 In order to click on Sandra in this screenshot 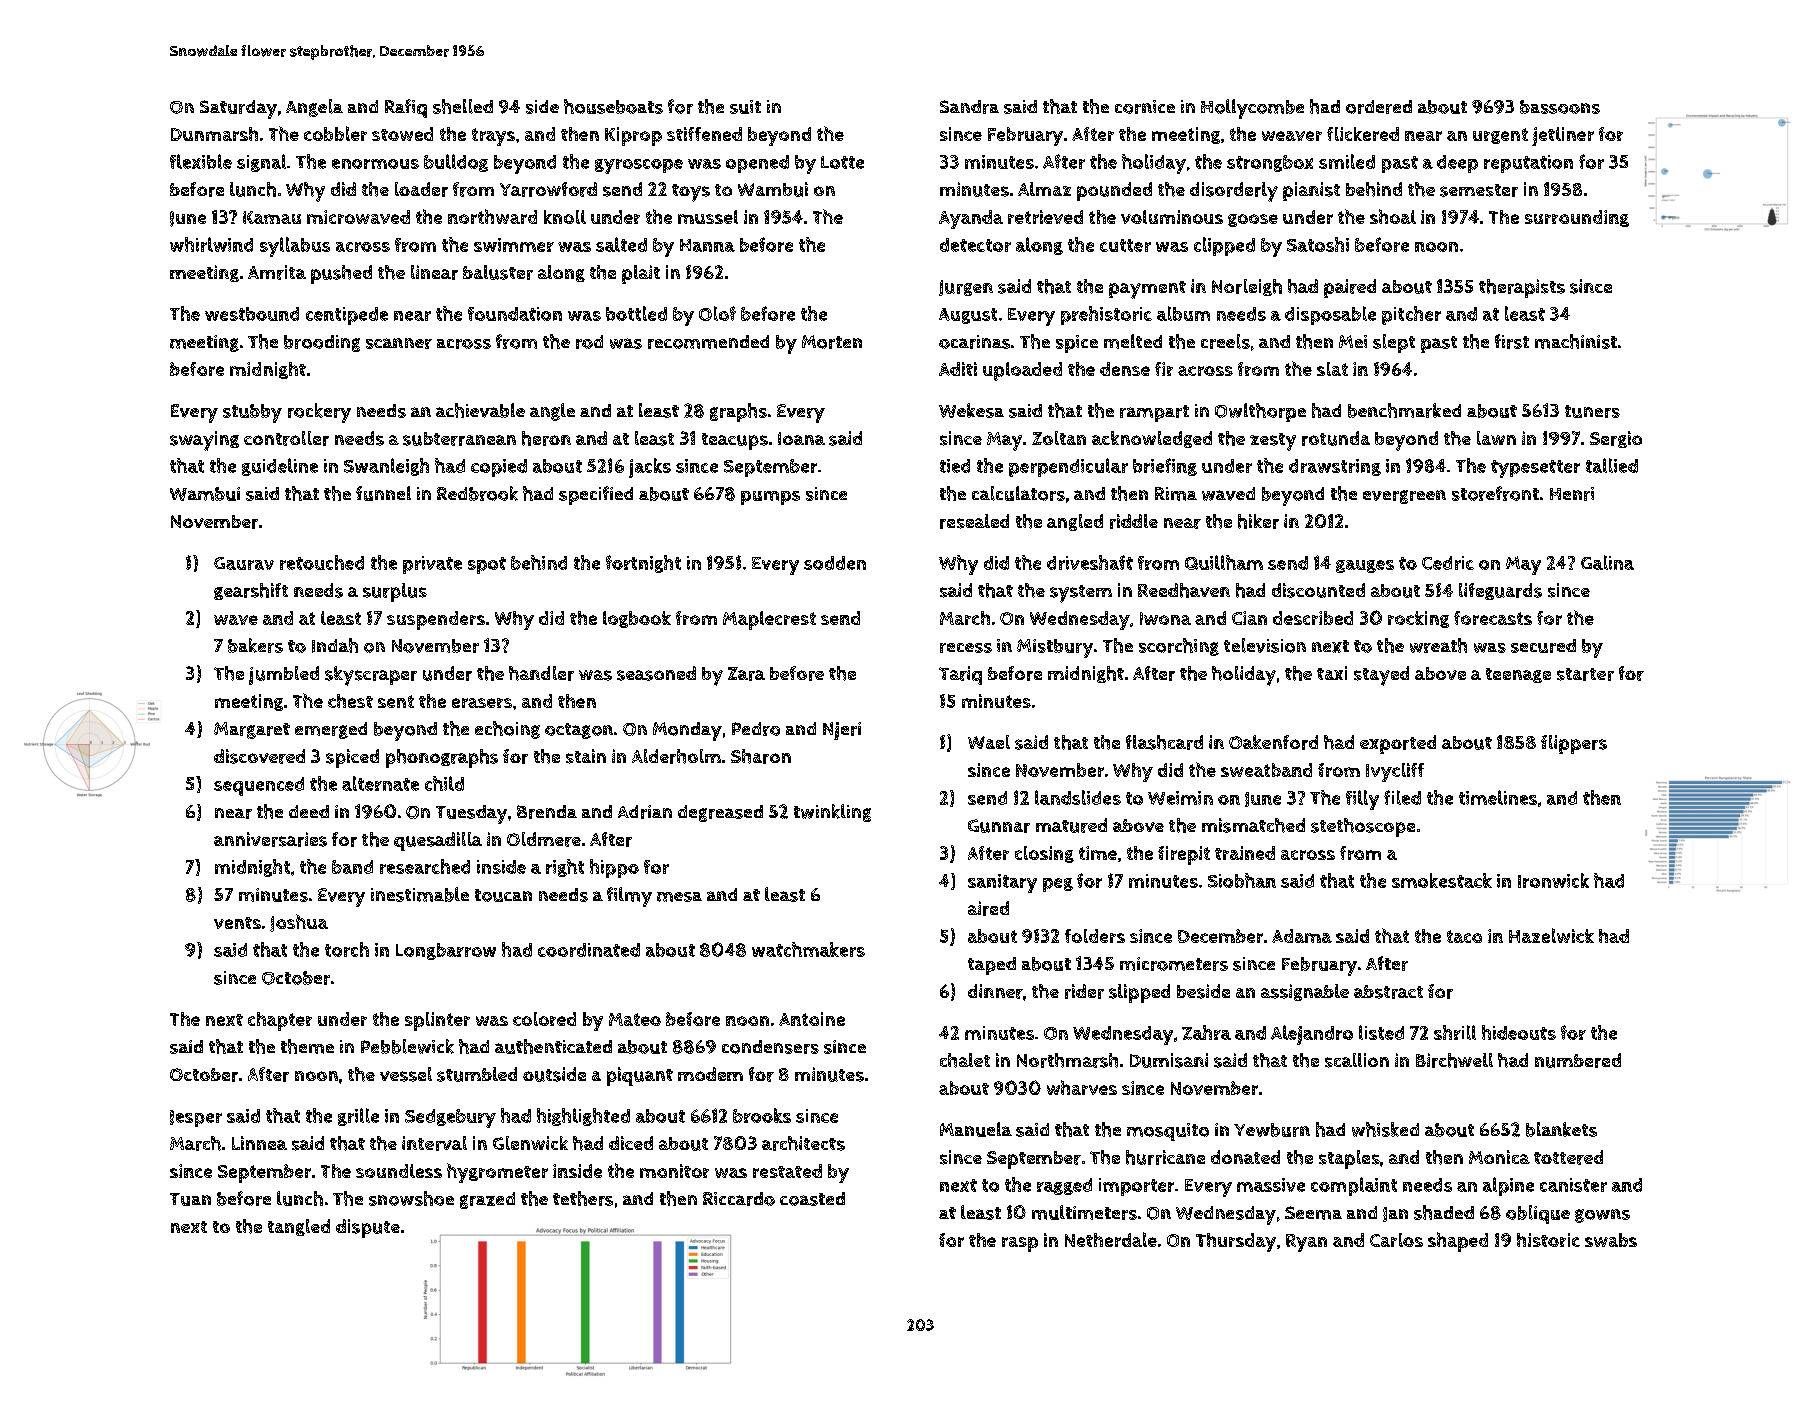, I will do `click(969, 107)`.
